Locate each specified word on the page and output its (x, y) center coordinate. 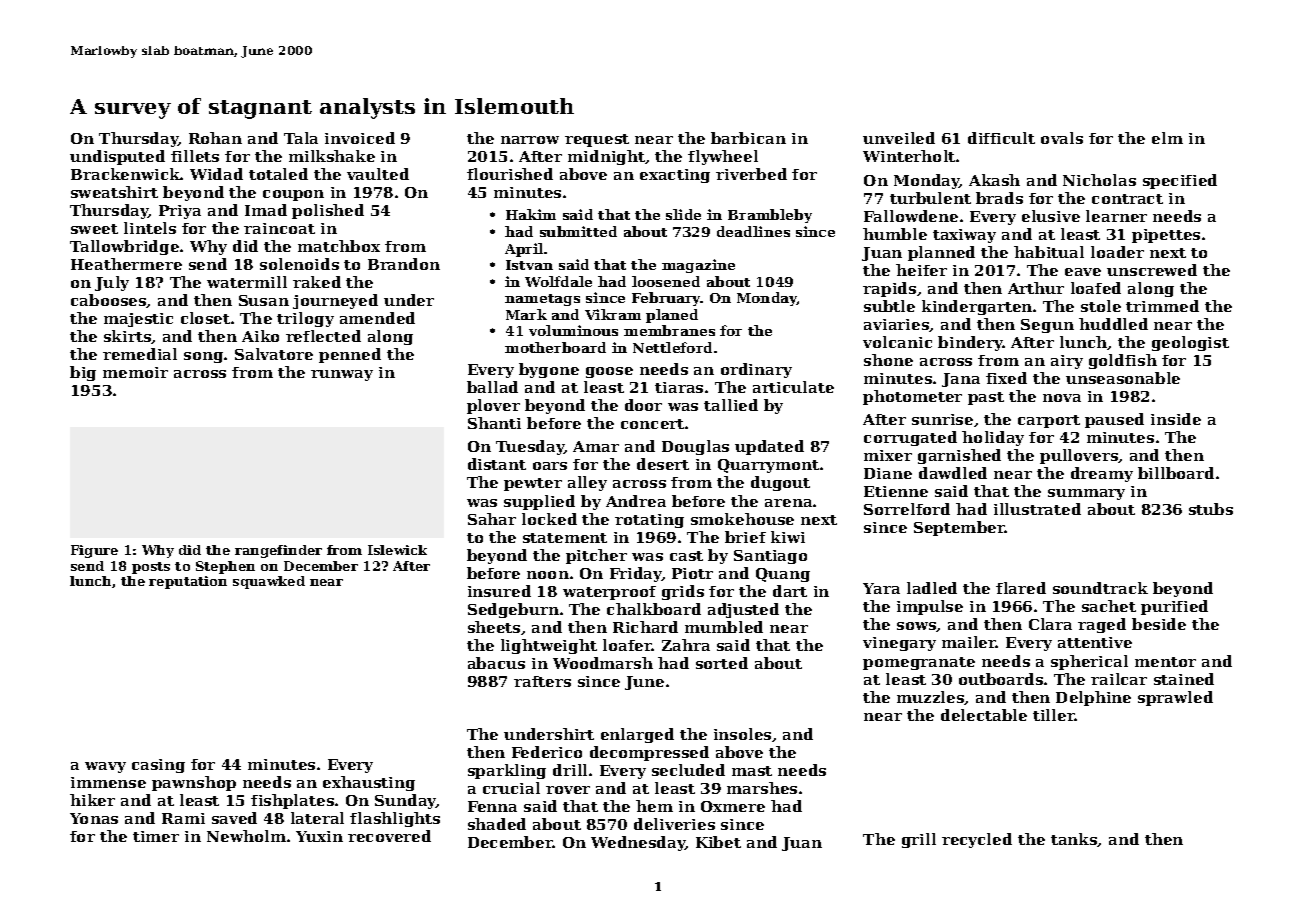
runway (342, 375)
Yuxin (319, 836)
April (524, 250)
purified (1174, 607)
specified (1180, 181)
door (643, 405)
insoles (742, 734)
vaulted (378, 174)
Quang (783, 575)
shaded (497, 824)
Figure (94, 551)
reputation (188, 582)
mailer (969, 642)
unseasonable (1123, 378)
